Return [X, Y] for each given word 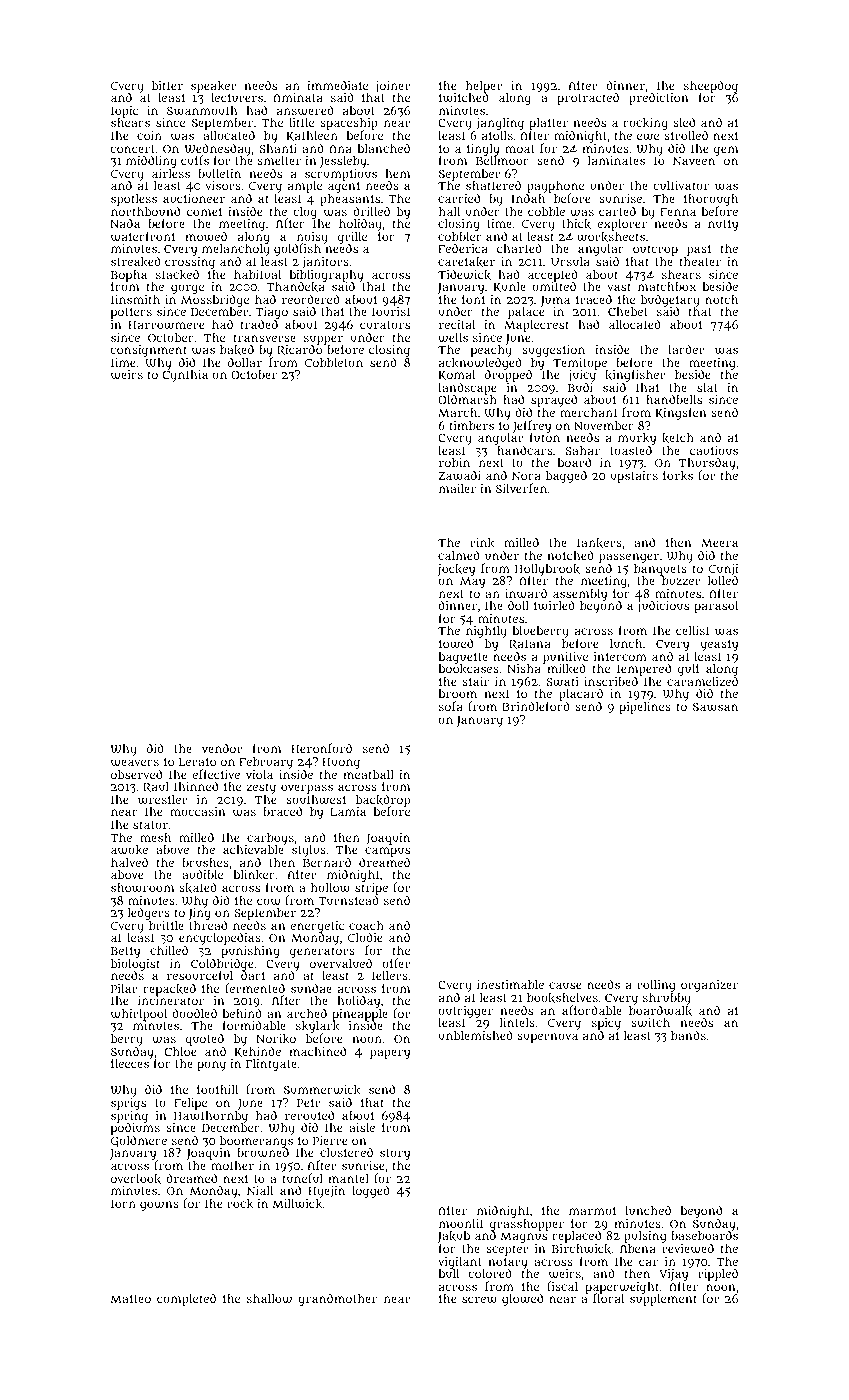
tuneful [303, 1178]
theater [700, 261]
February [266, 763]
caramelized [702, 681]
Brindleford [536, 706]
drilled [371, 211]
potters [131, 313]
